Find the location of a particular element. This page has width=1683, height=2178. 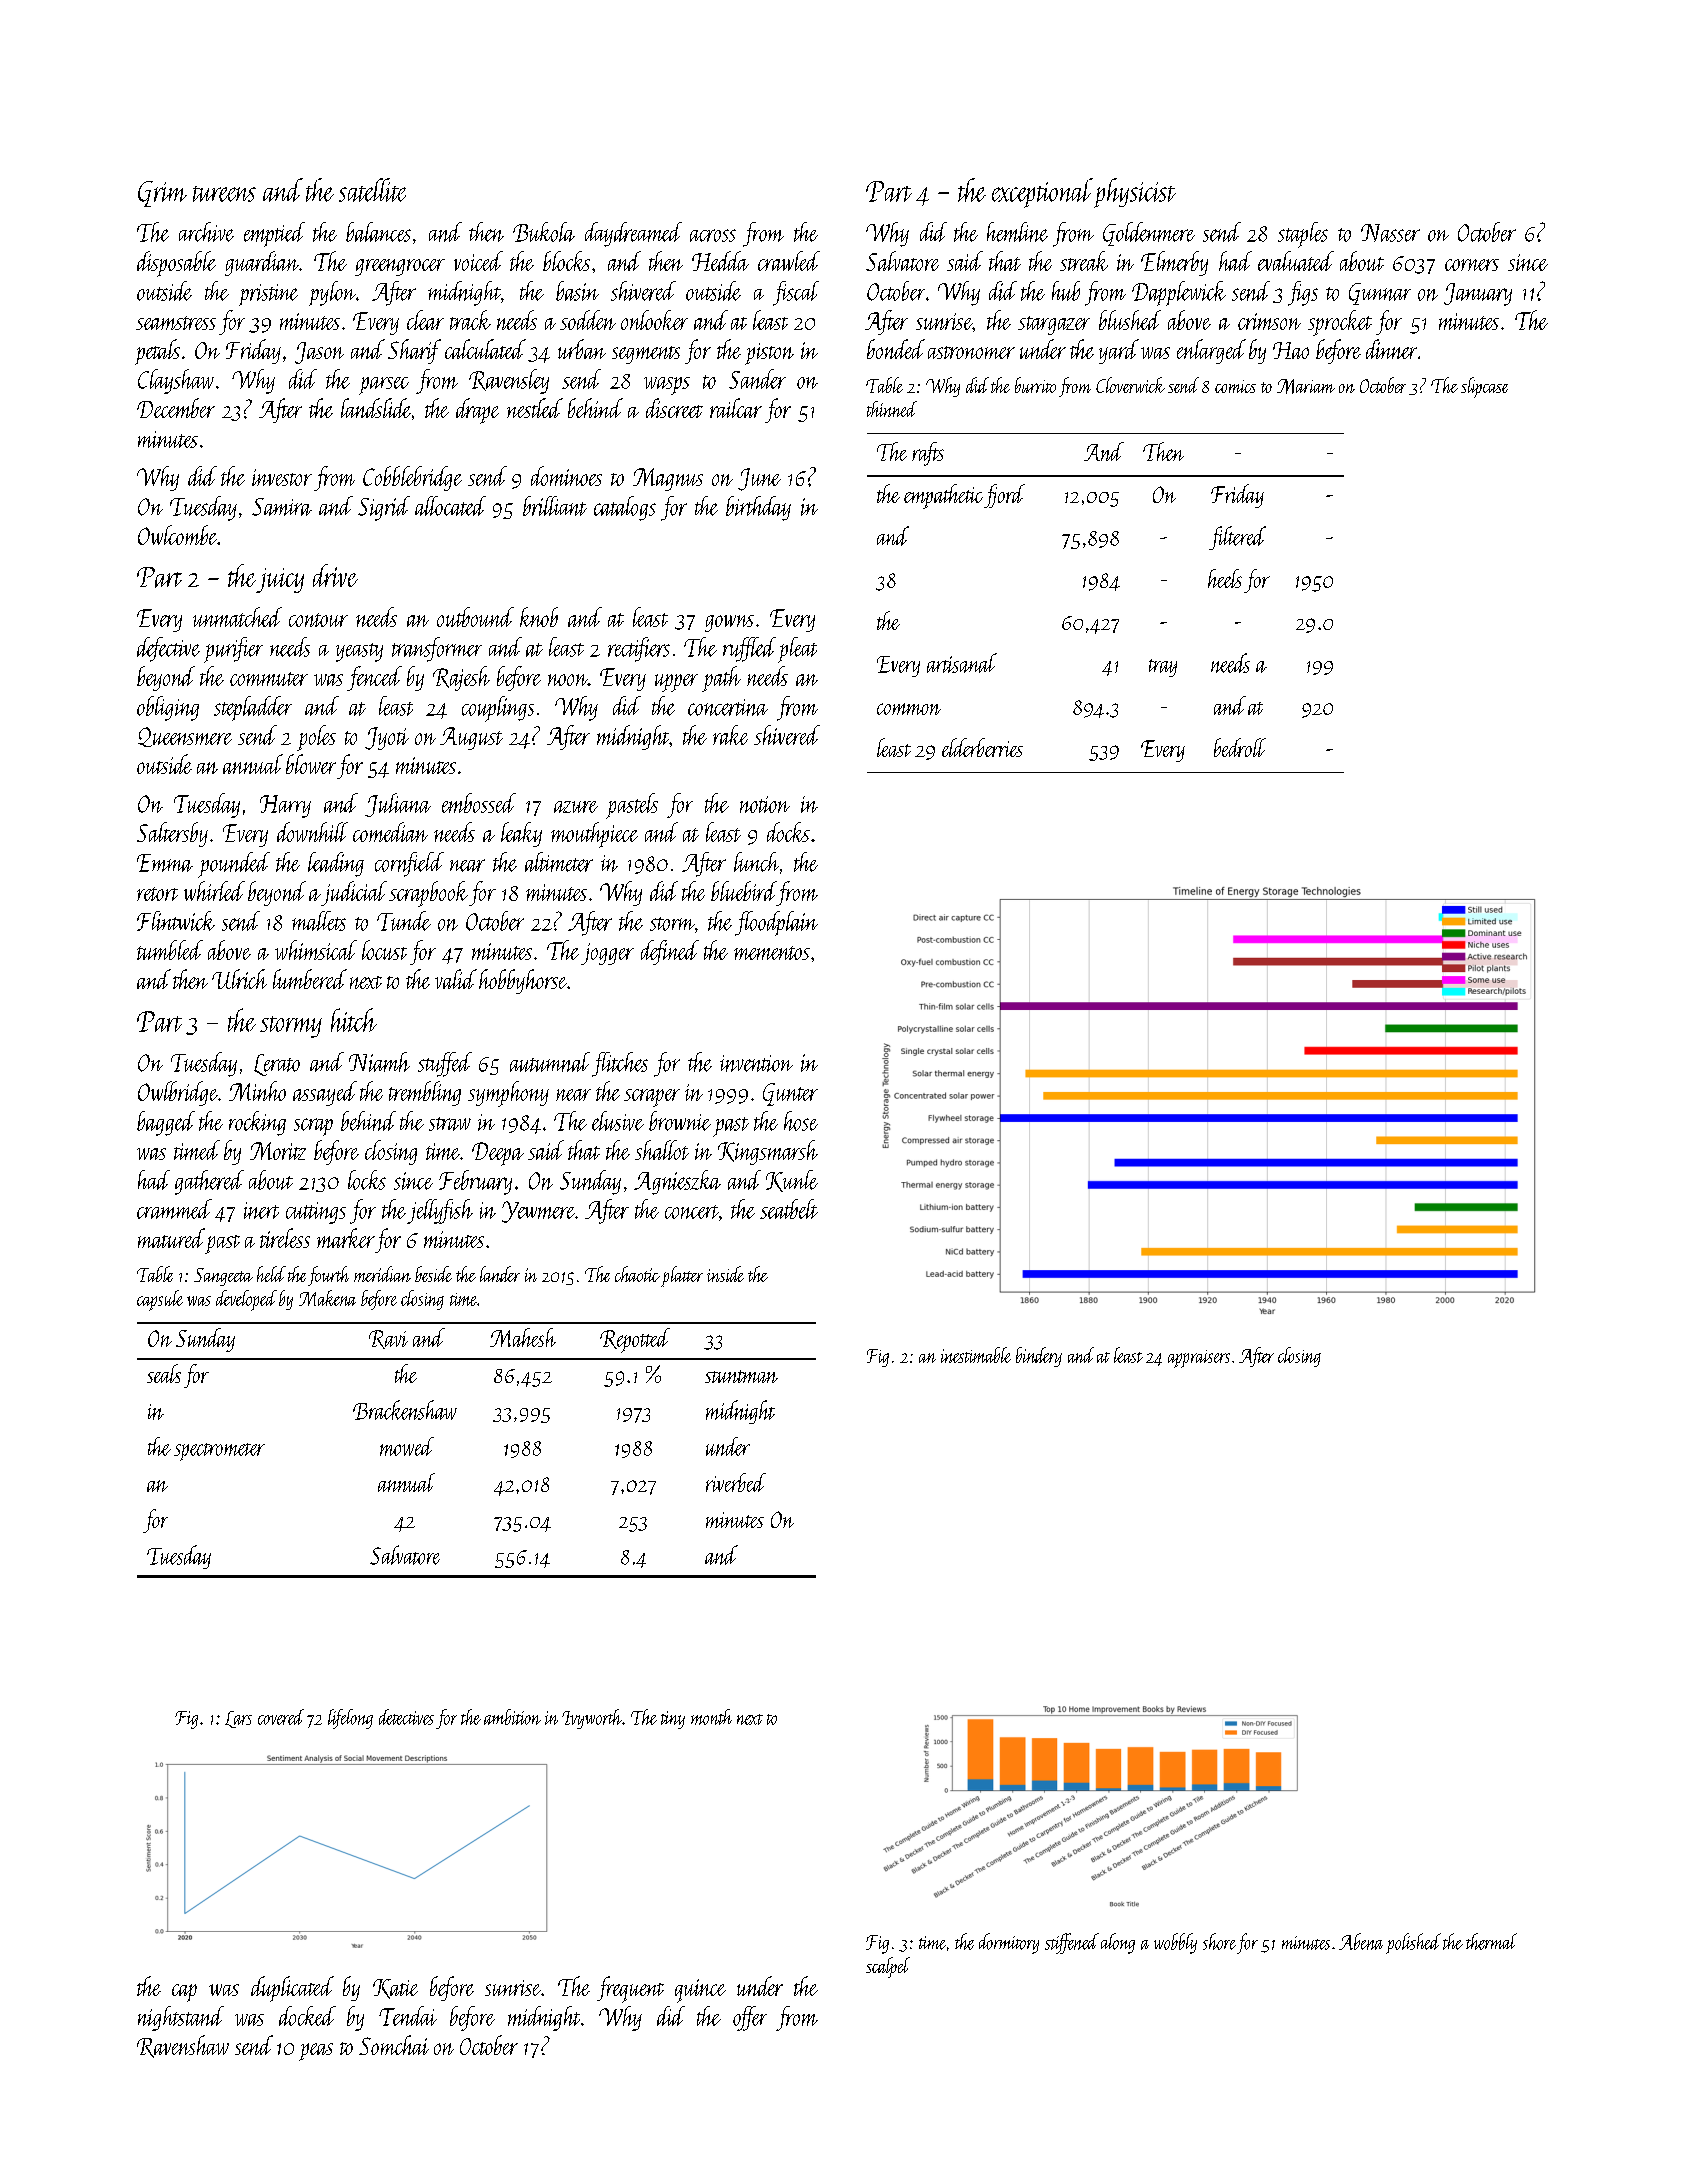

filtered is located at coordinates (1237, 538).
